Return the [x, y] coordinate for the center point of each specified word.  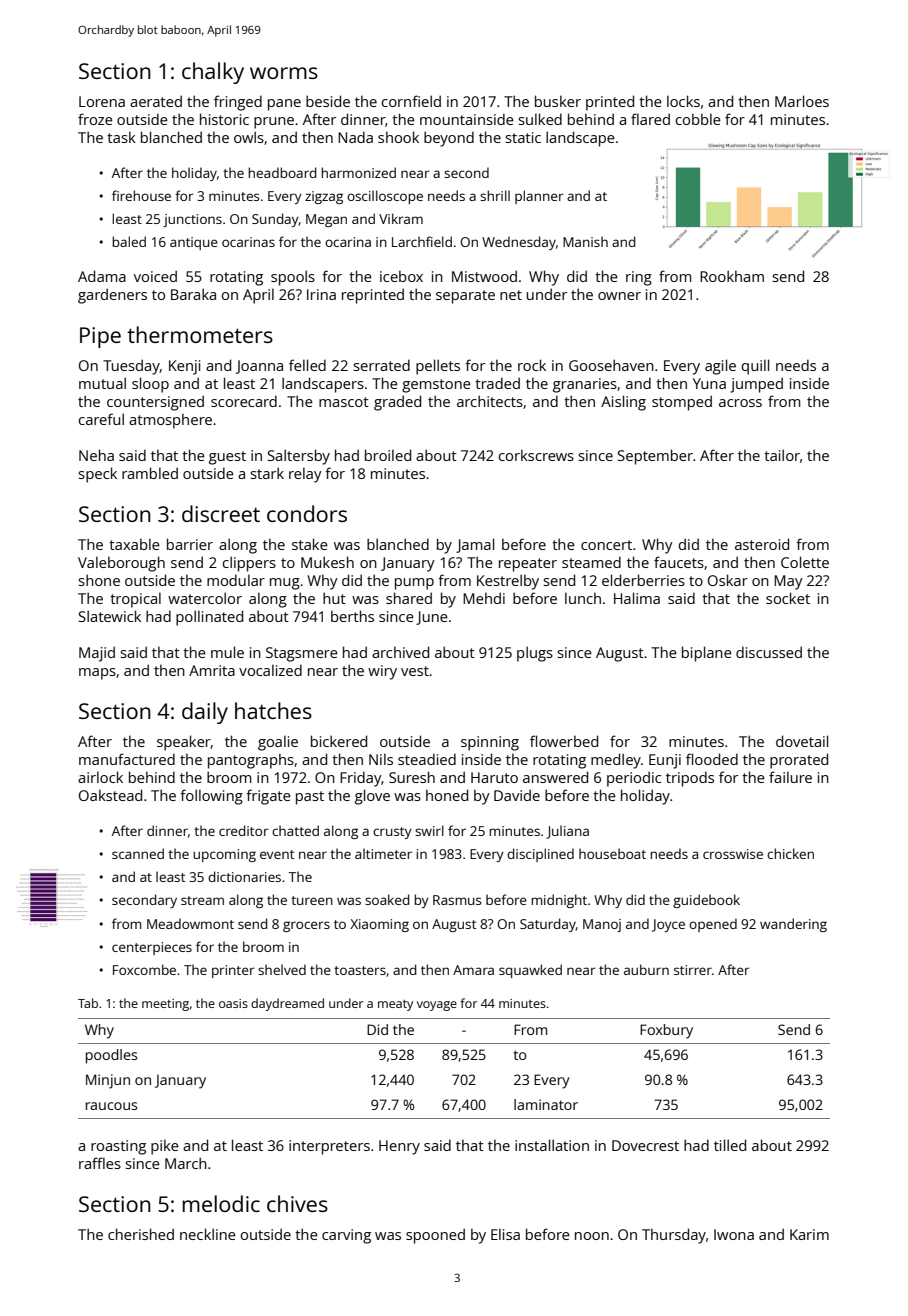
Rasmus [457, 900]
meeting [165, 1005]
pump [414, 584]
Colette [805, 562]
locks [683, 101]
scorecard [244, 401]
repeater [528, 565]
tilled [730, 1145]
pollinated [209, 618]
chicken [790, 853]
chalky [213, 73]
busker [558, 101]
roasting [118, 1147]
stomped [682, 403]
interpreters [329, 1147]
